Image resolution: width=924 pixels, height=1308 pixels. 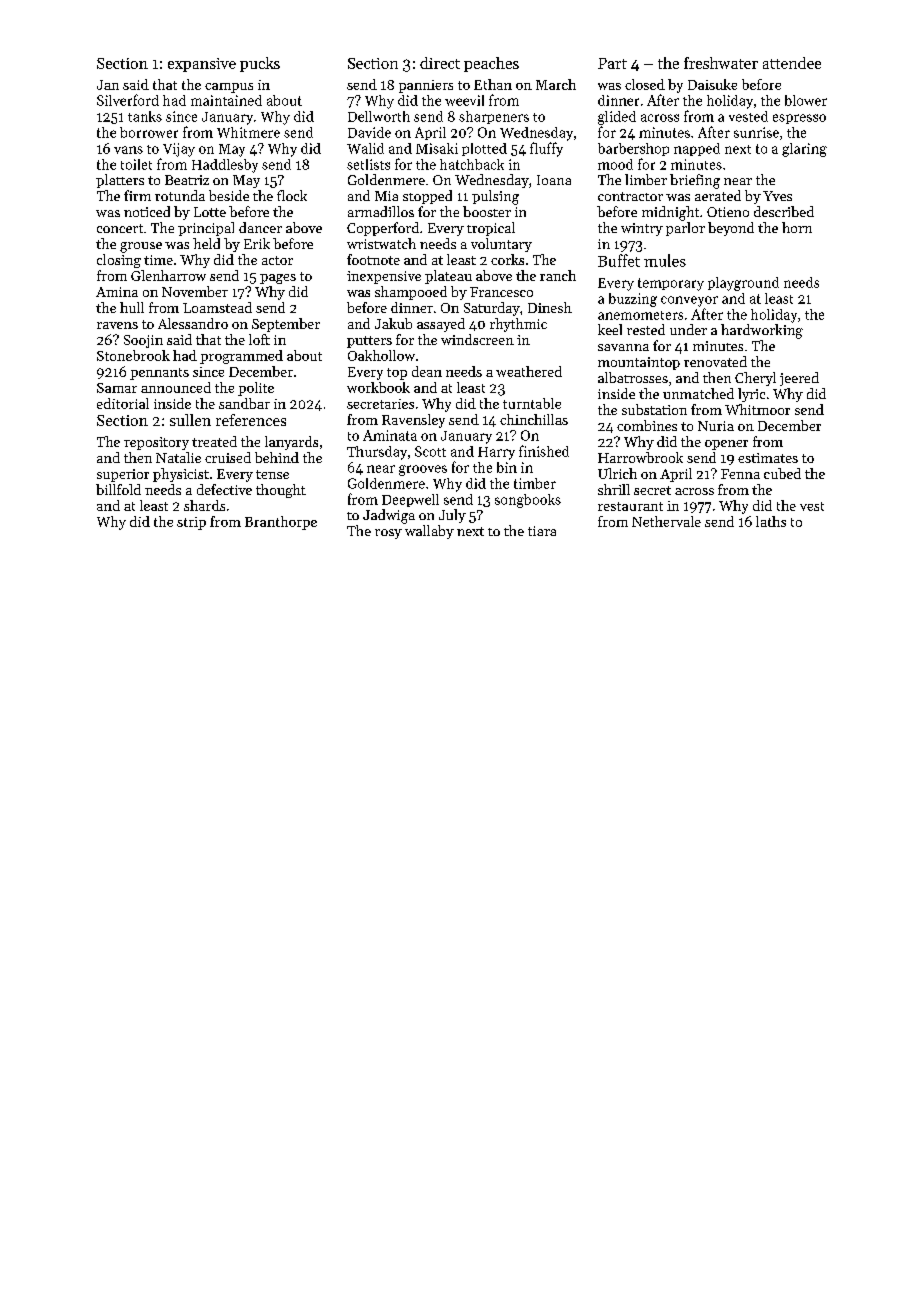 I want to click on billfold, so click(x=118, y=489).
